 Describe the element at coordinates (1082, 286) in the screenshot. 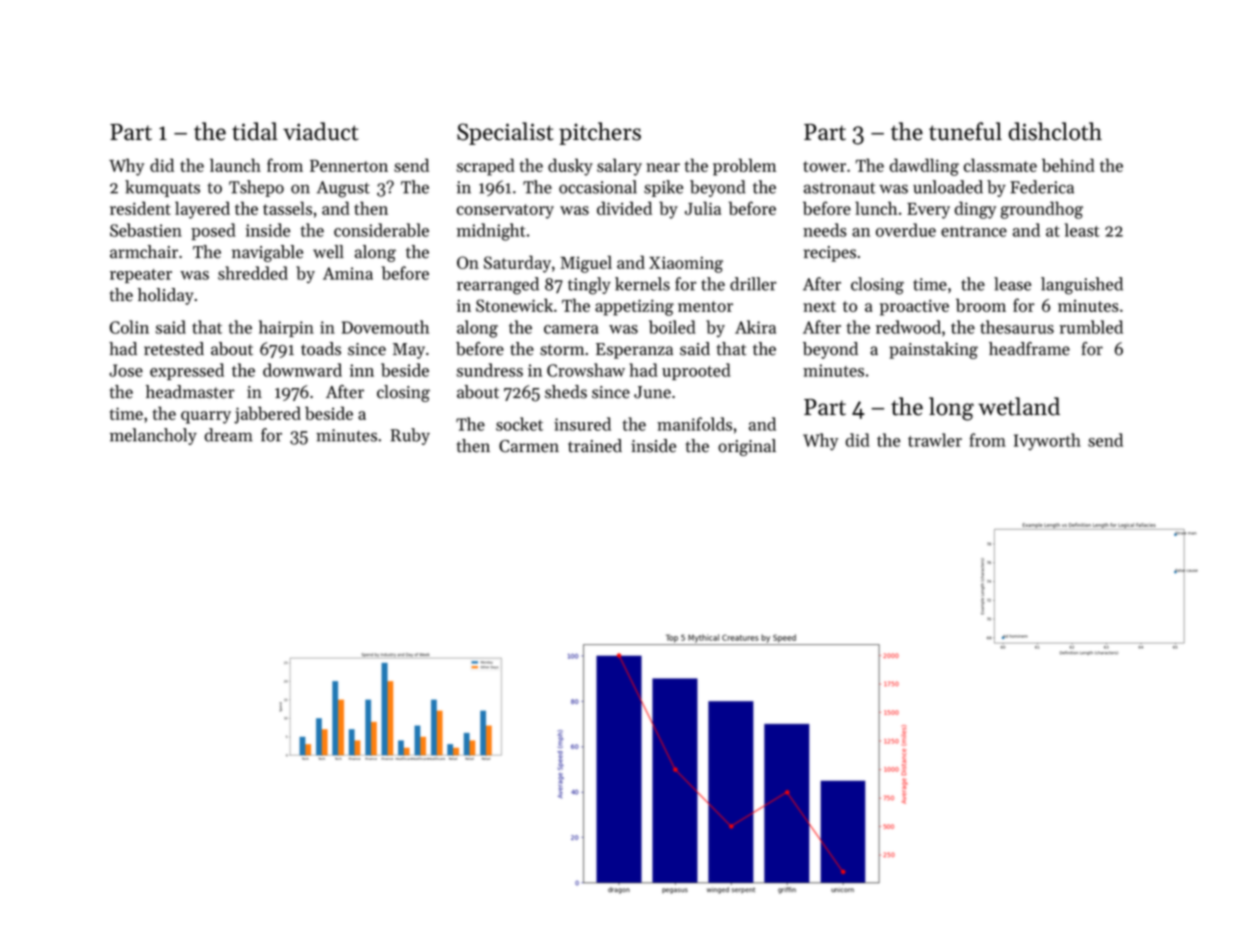

I see `languished` at that location.
